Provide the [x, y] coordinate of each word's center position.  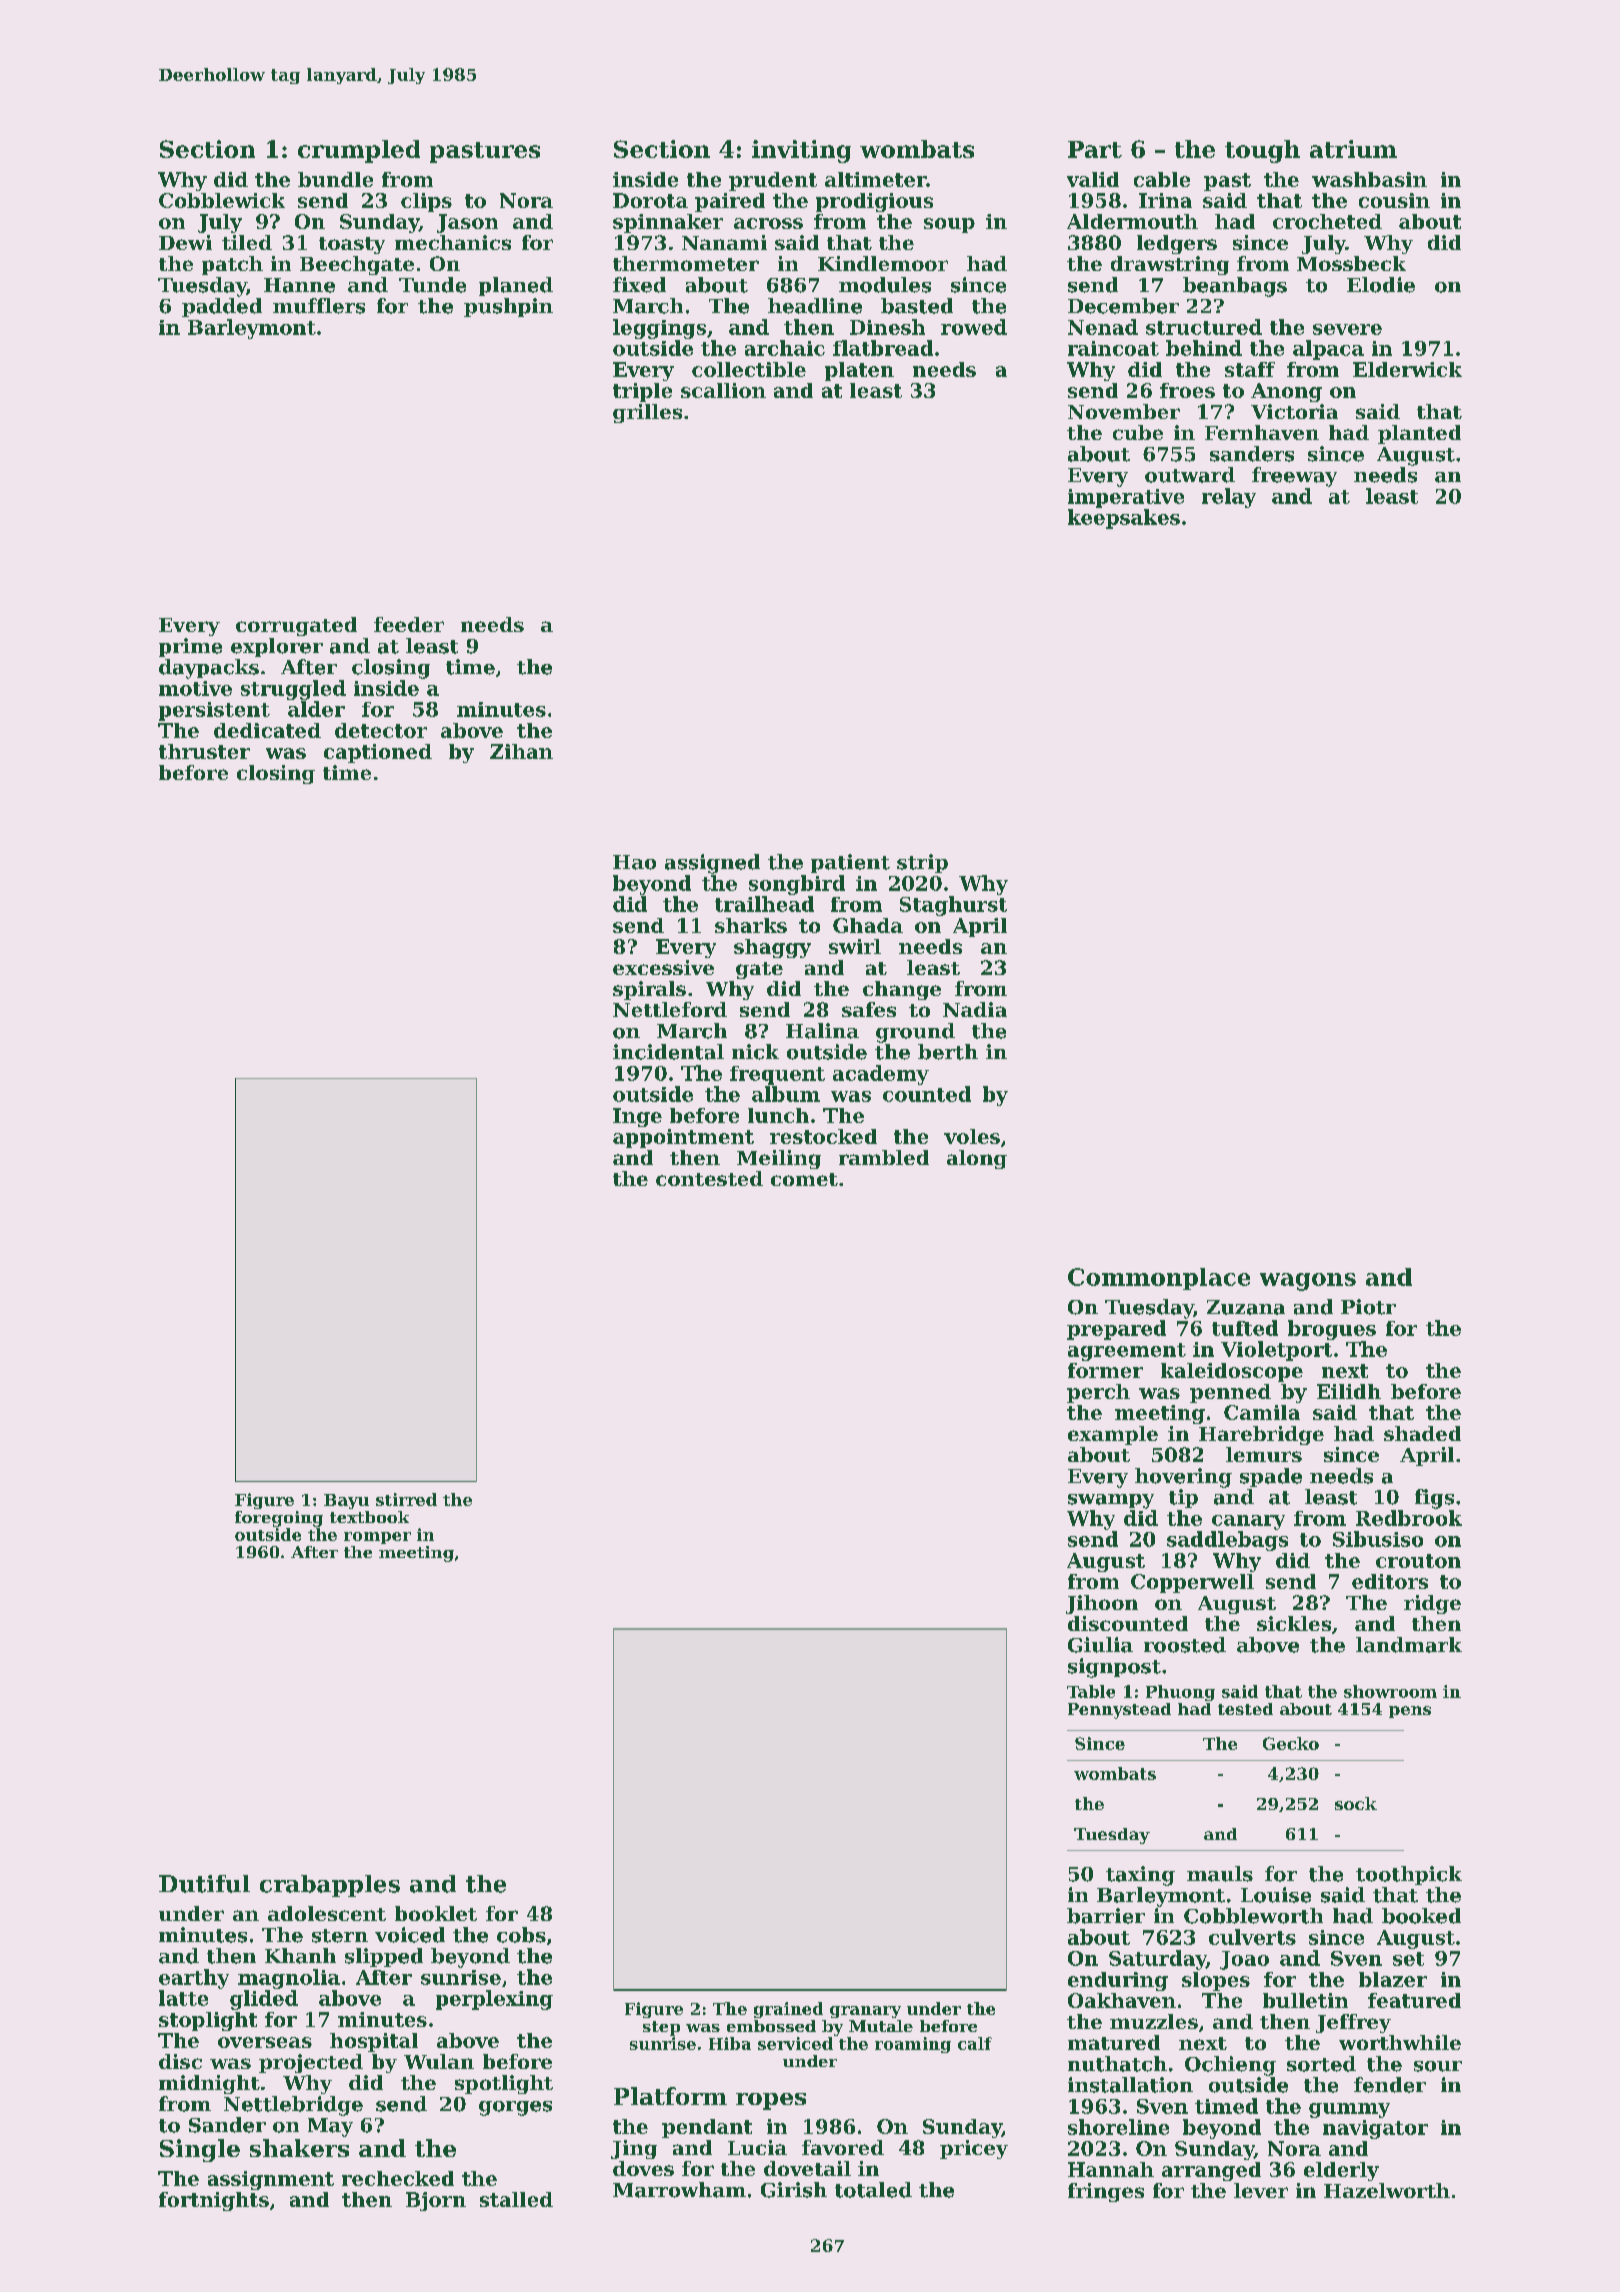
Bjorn [436, 2201]
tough [1262, 151]
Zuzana [1246, 1307]
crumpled [359, 151]
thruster [204, 751]
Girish [794, 2190]
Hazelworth [1387, 2190]
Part [1095, 149]
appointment [683, 1138]
